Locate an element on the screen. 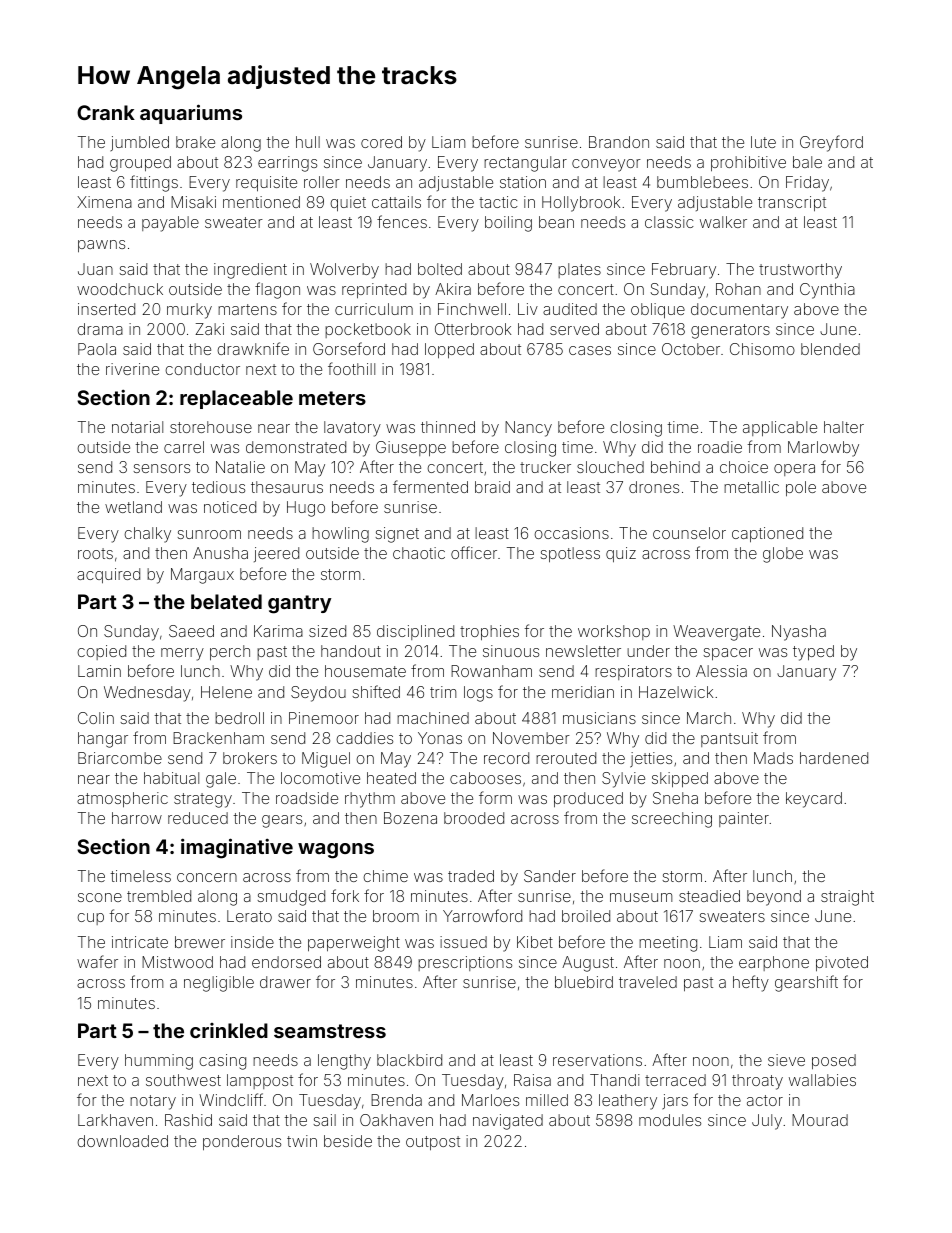  Larkhaven is located at coordinates (115, 1120).
